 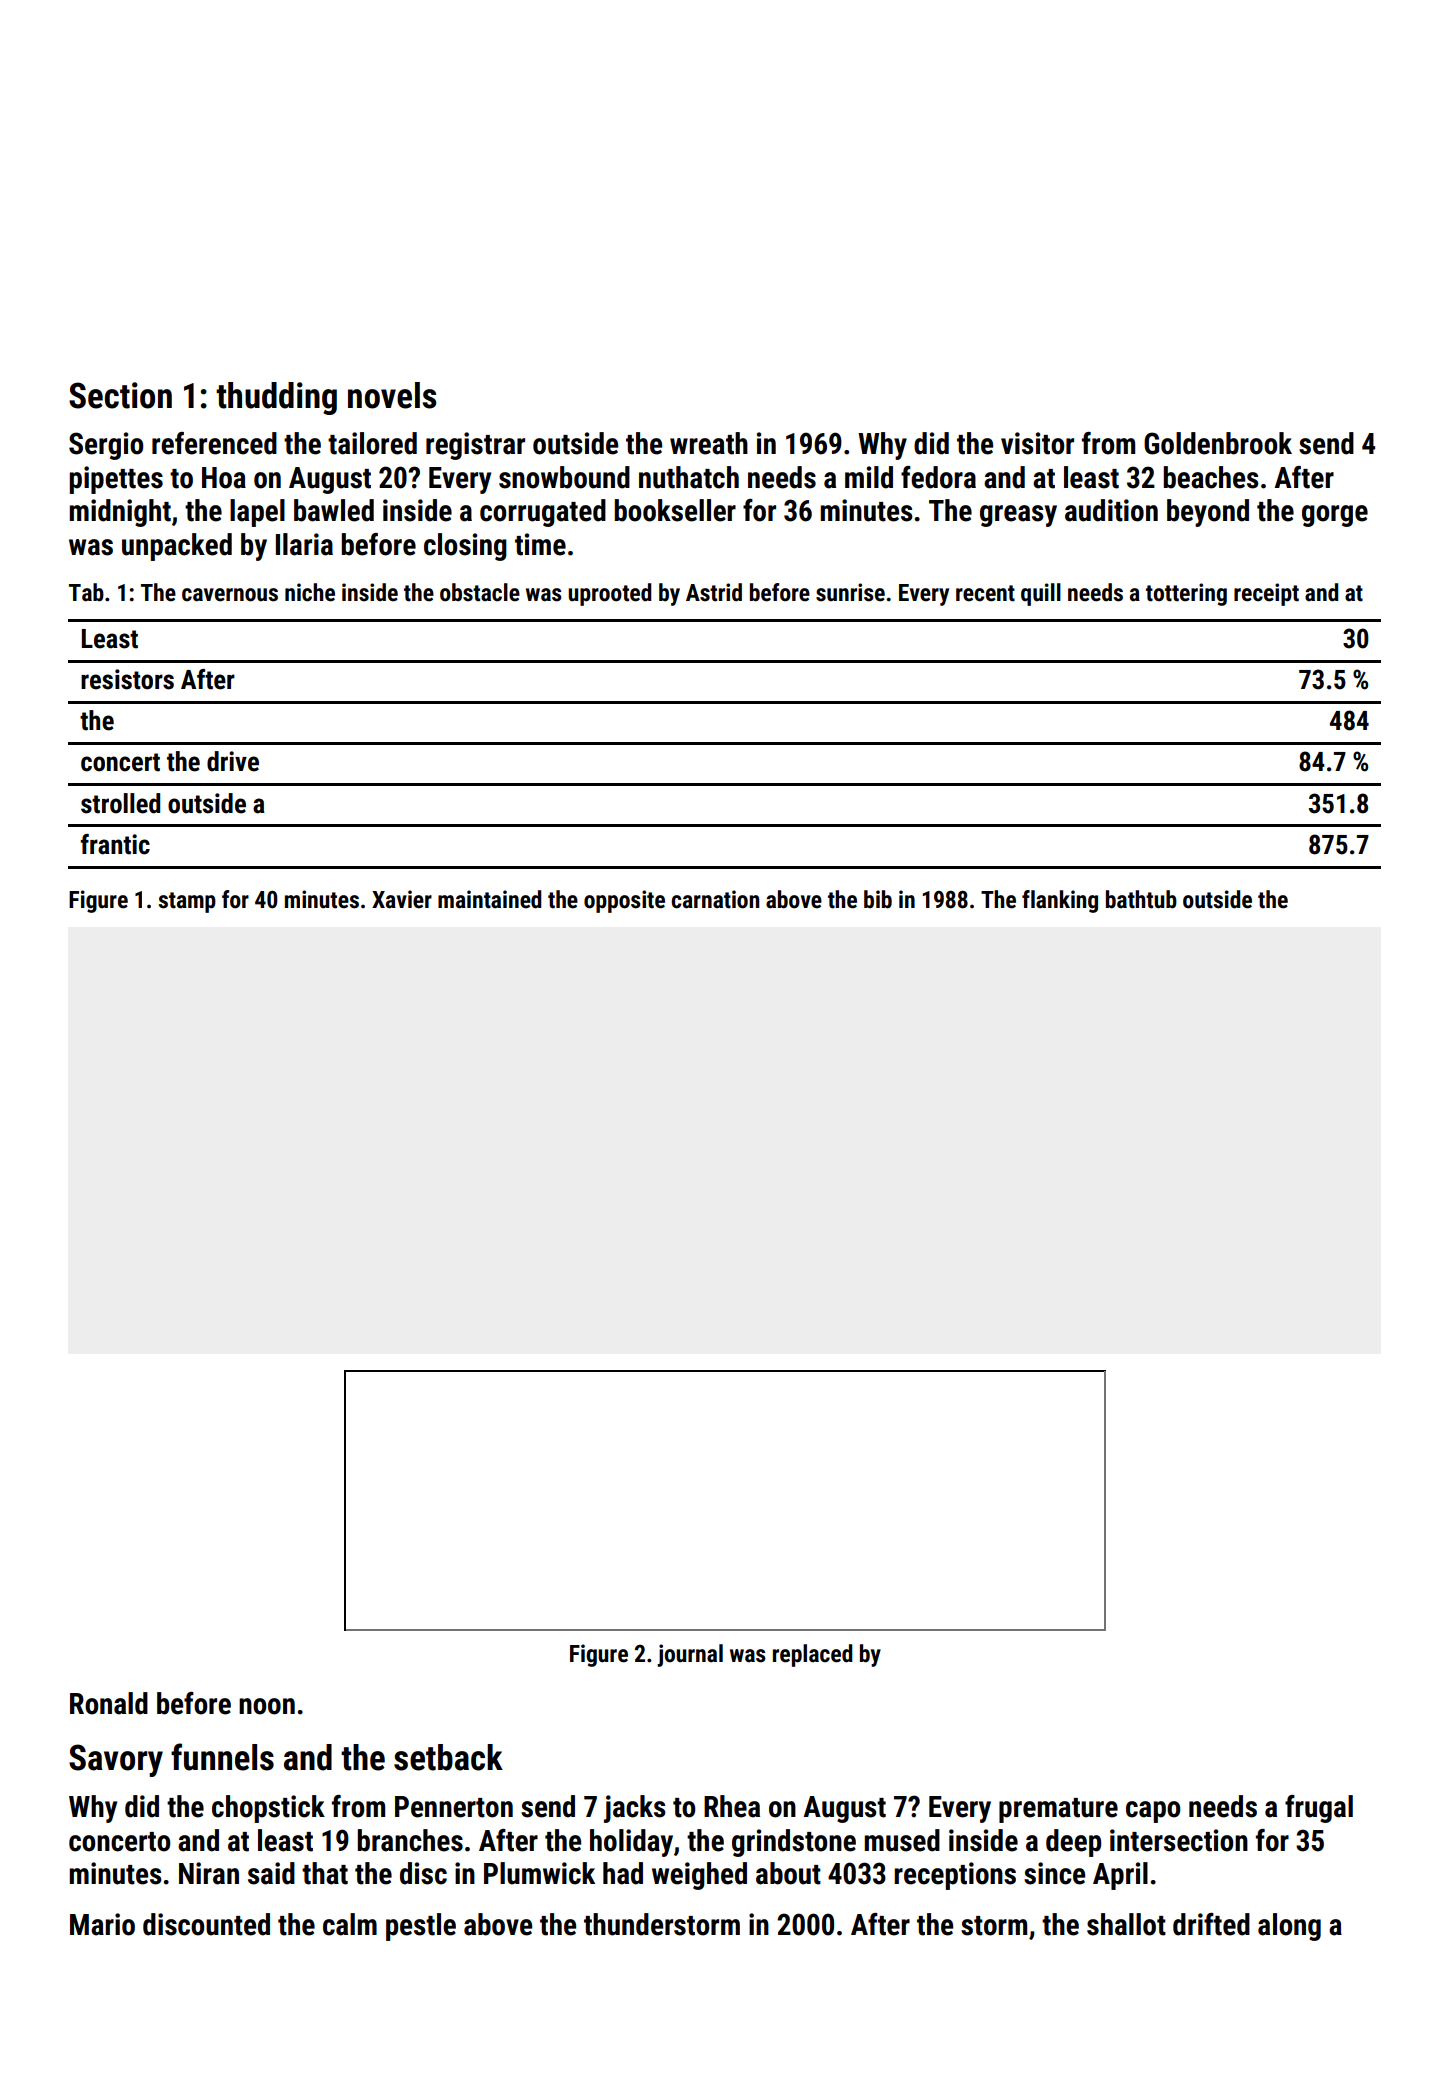 What do you see at coordinates (109, 1703) in the screenshot?
I see `Ronald` at bounding box center [109, 1703].
